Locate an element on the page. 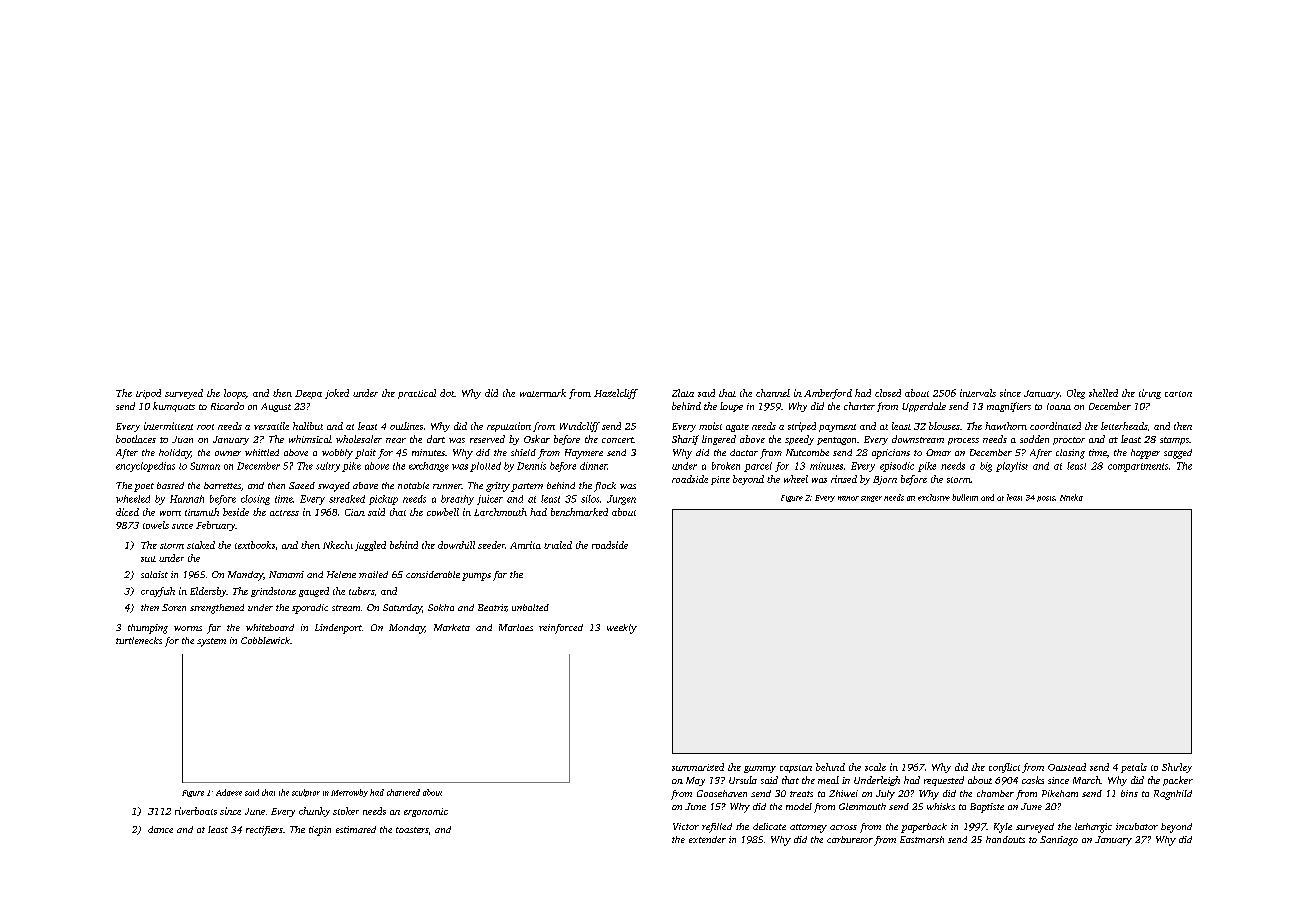 This image has width=1308, height=924. Jurgen is located at coordinates (621, 500).
